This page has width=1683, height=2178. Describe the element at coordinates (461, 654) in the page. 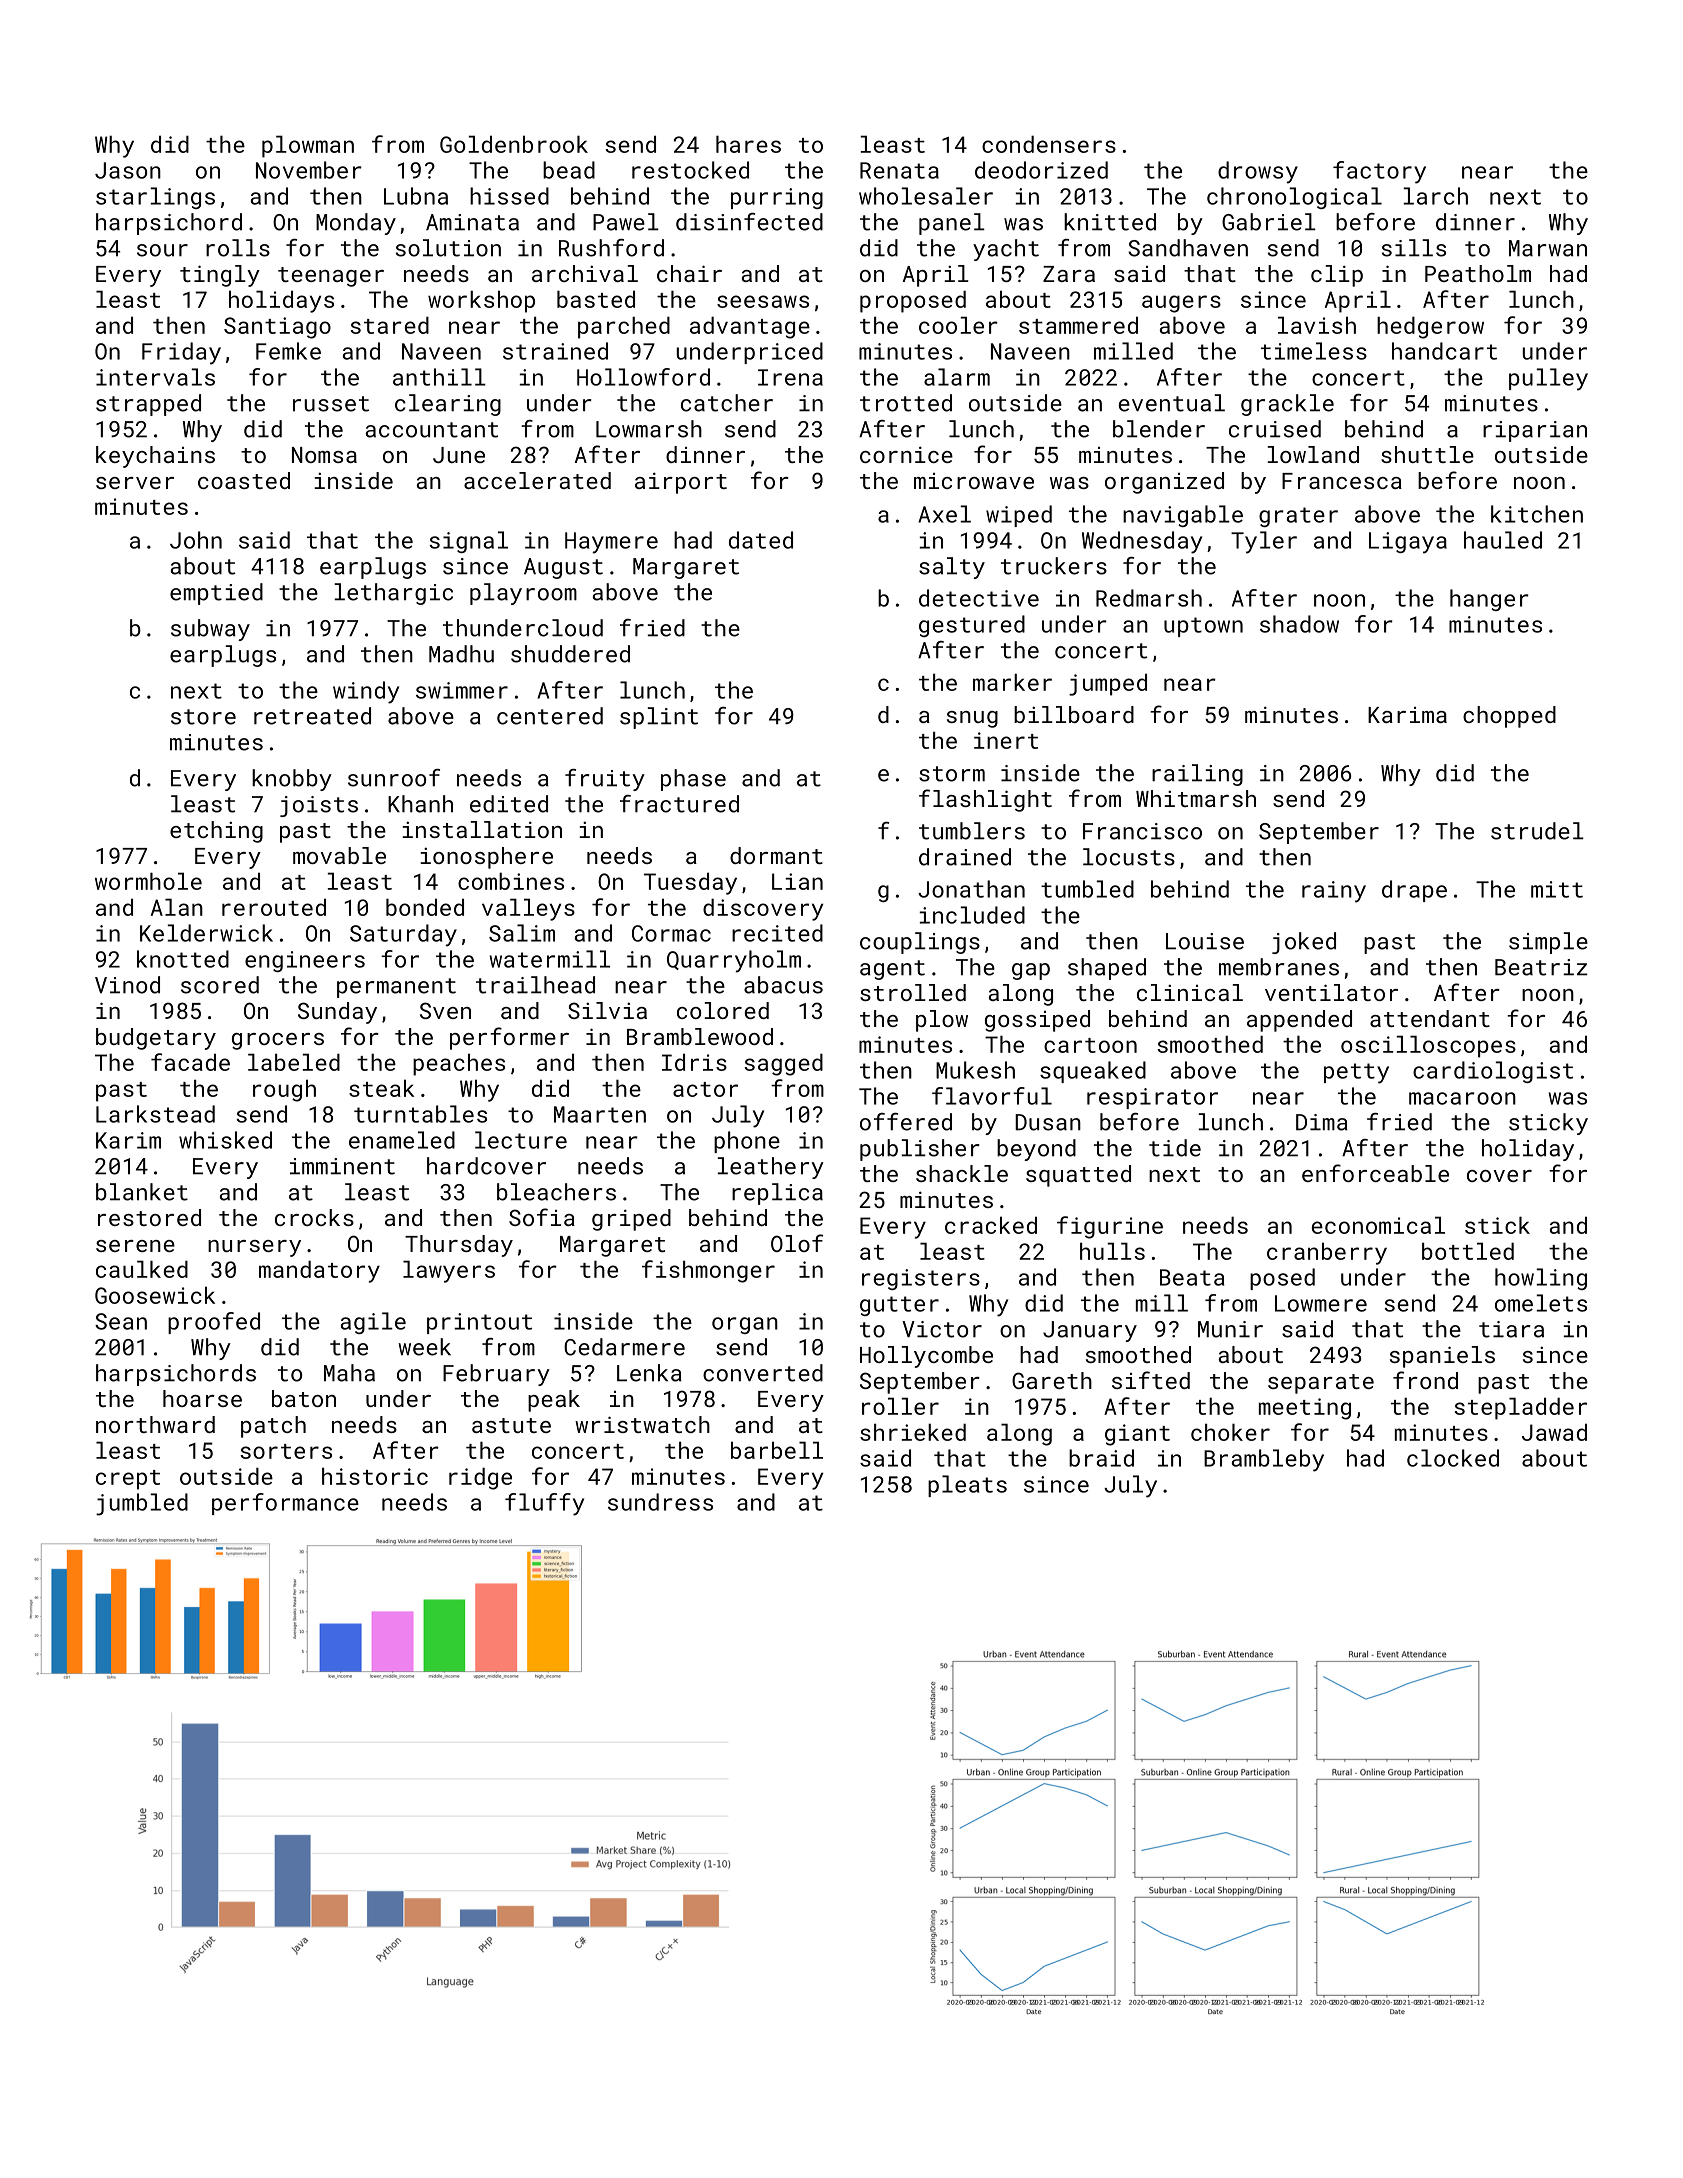

I see `Madhu` at that location.
